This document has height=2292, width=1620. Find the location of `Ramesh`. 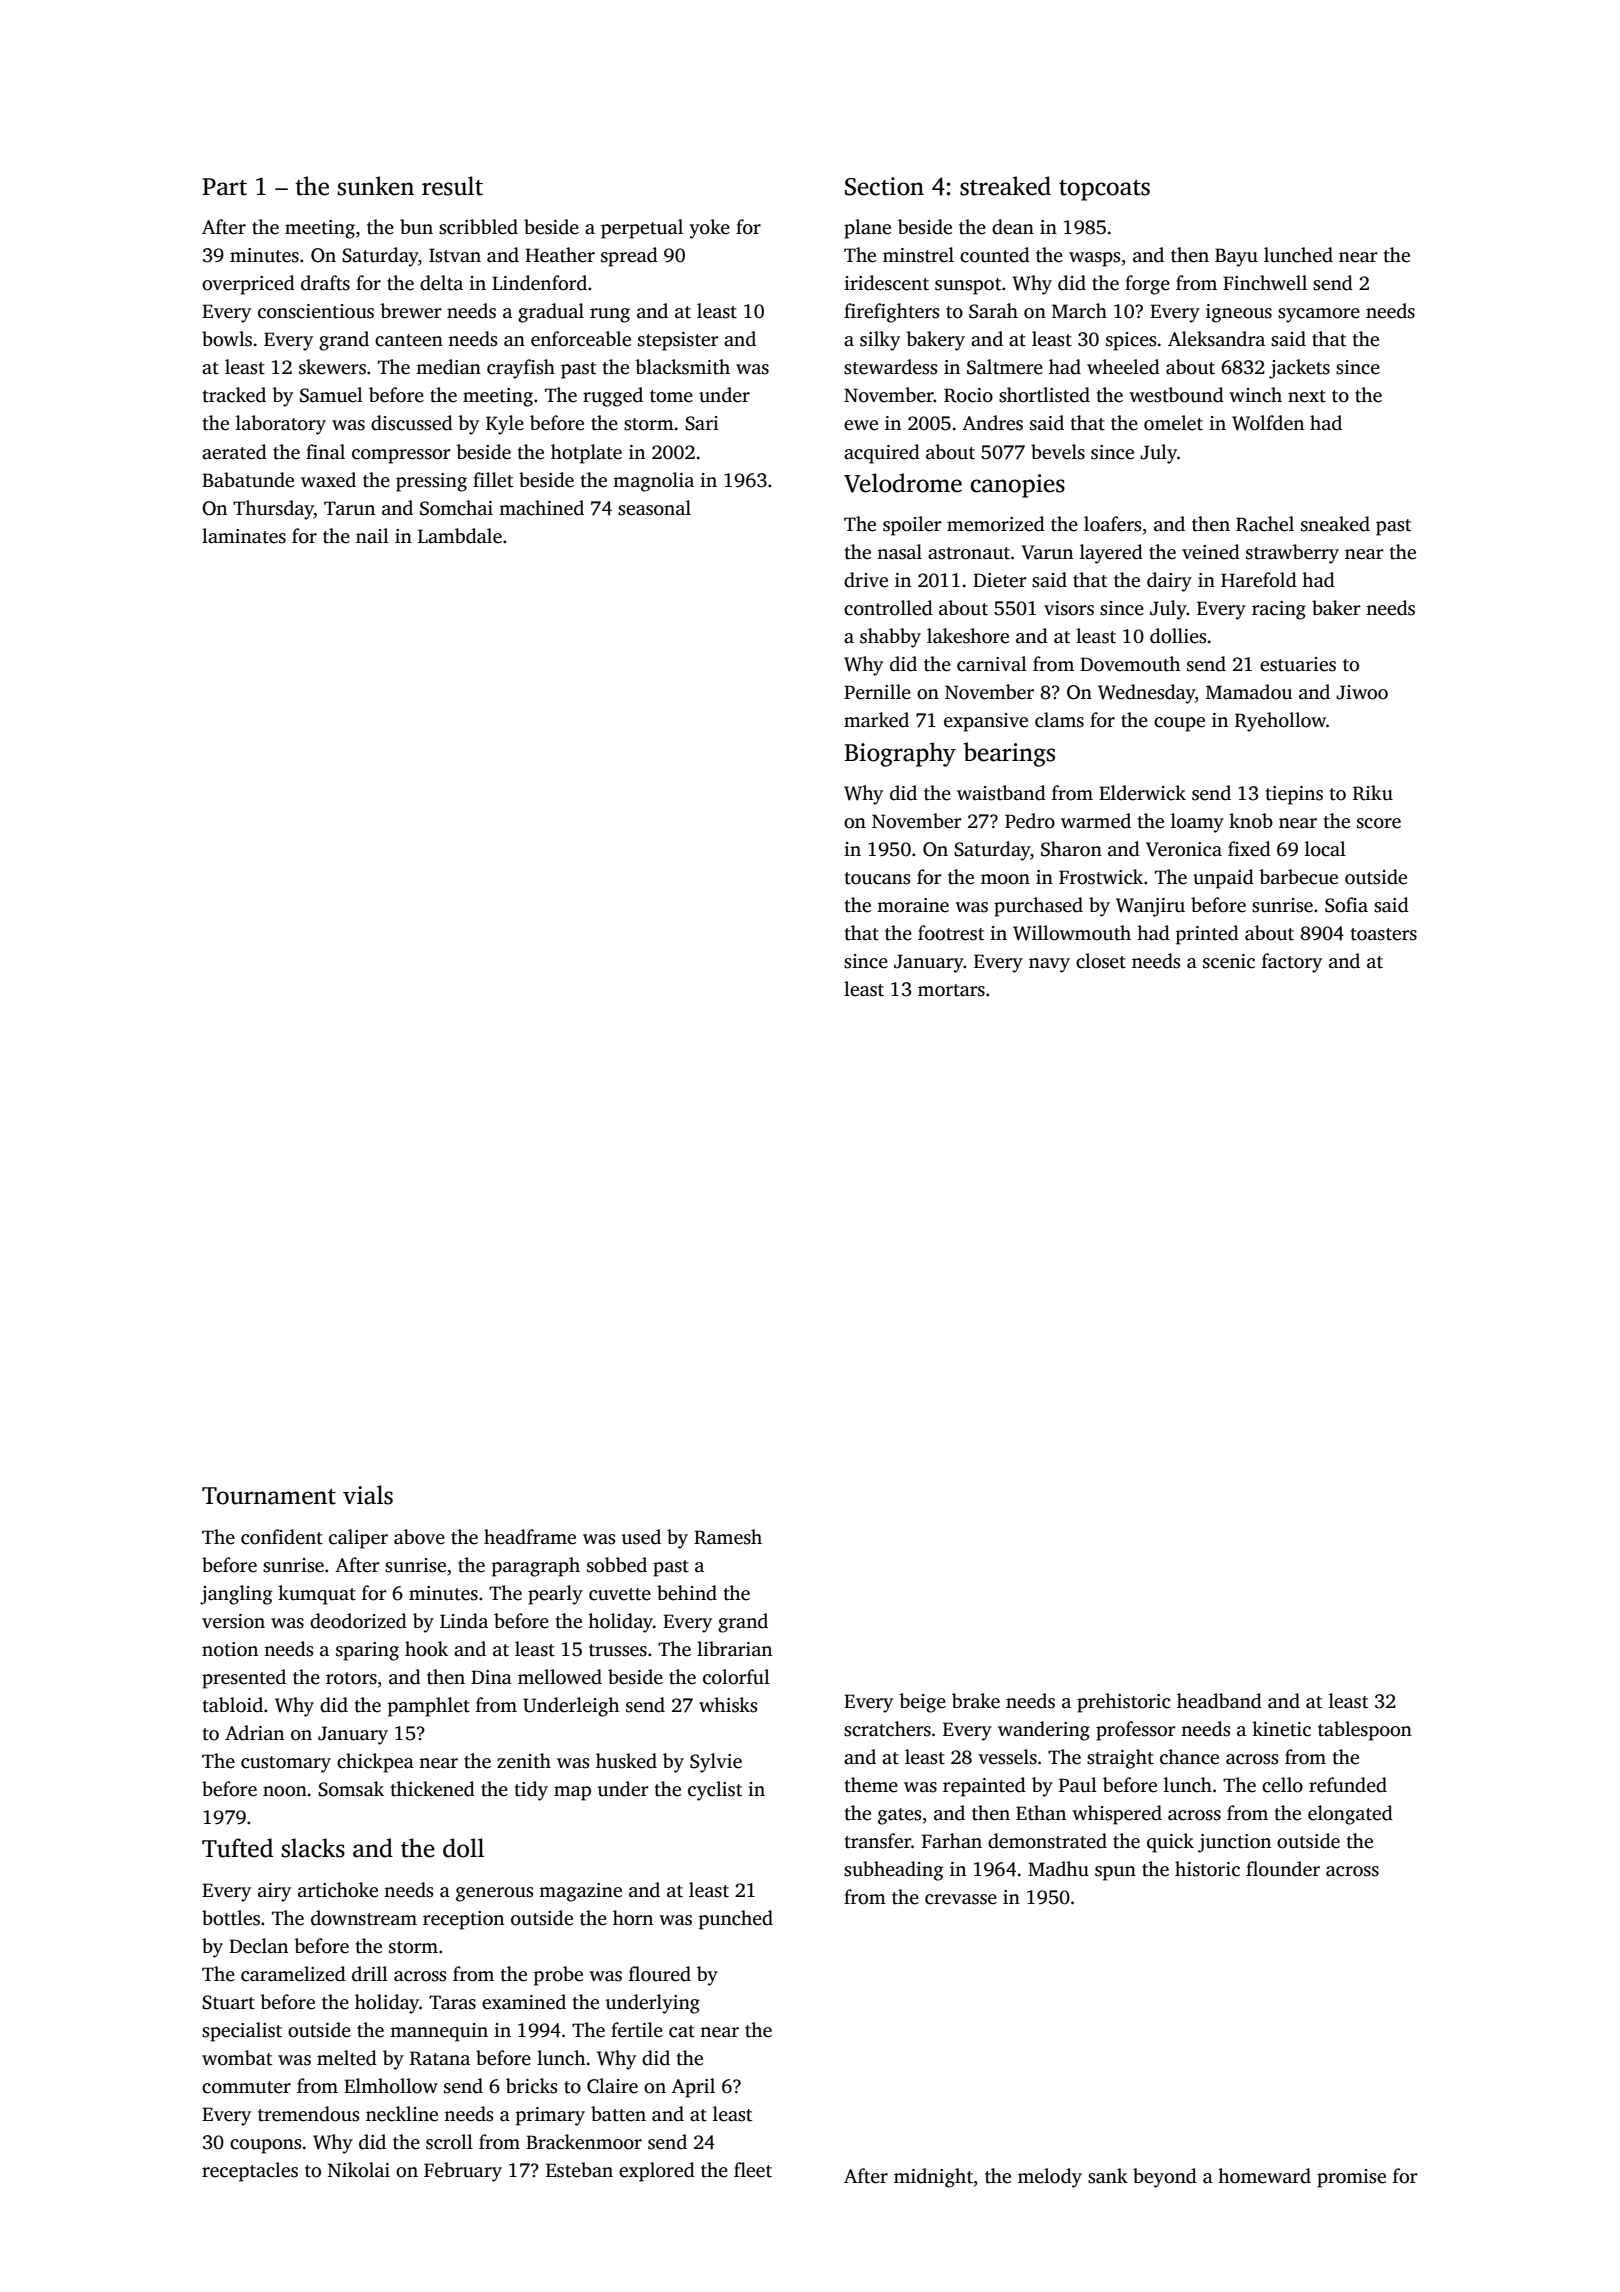

Ramesh is located at coordinates (728, 1537).
